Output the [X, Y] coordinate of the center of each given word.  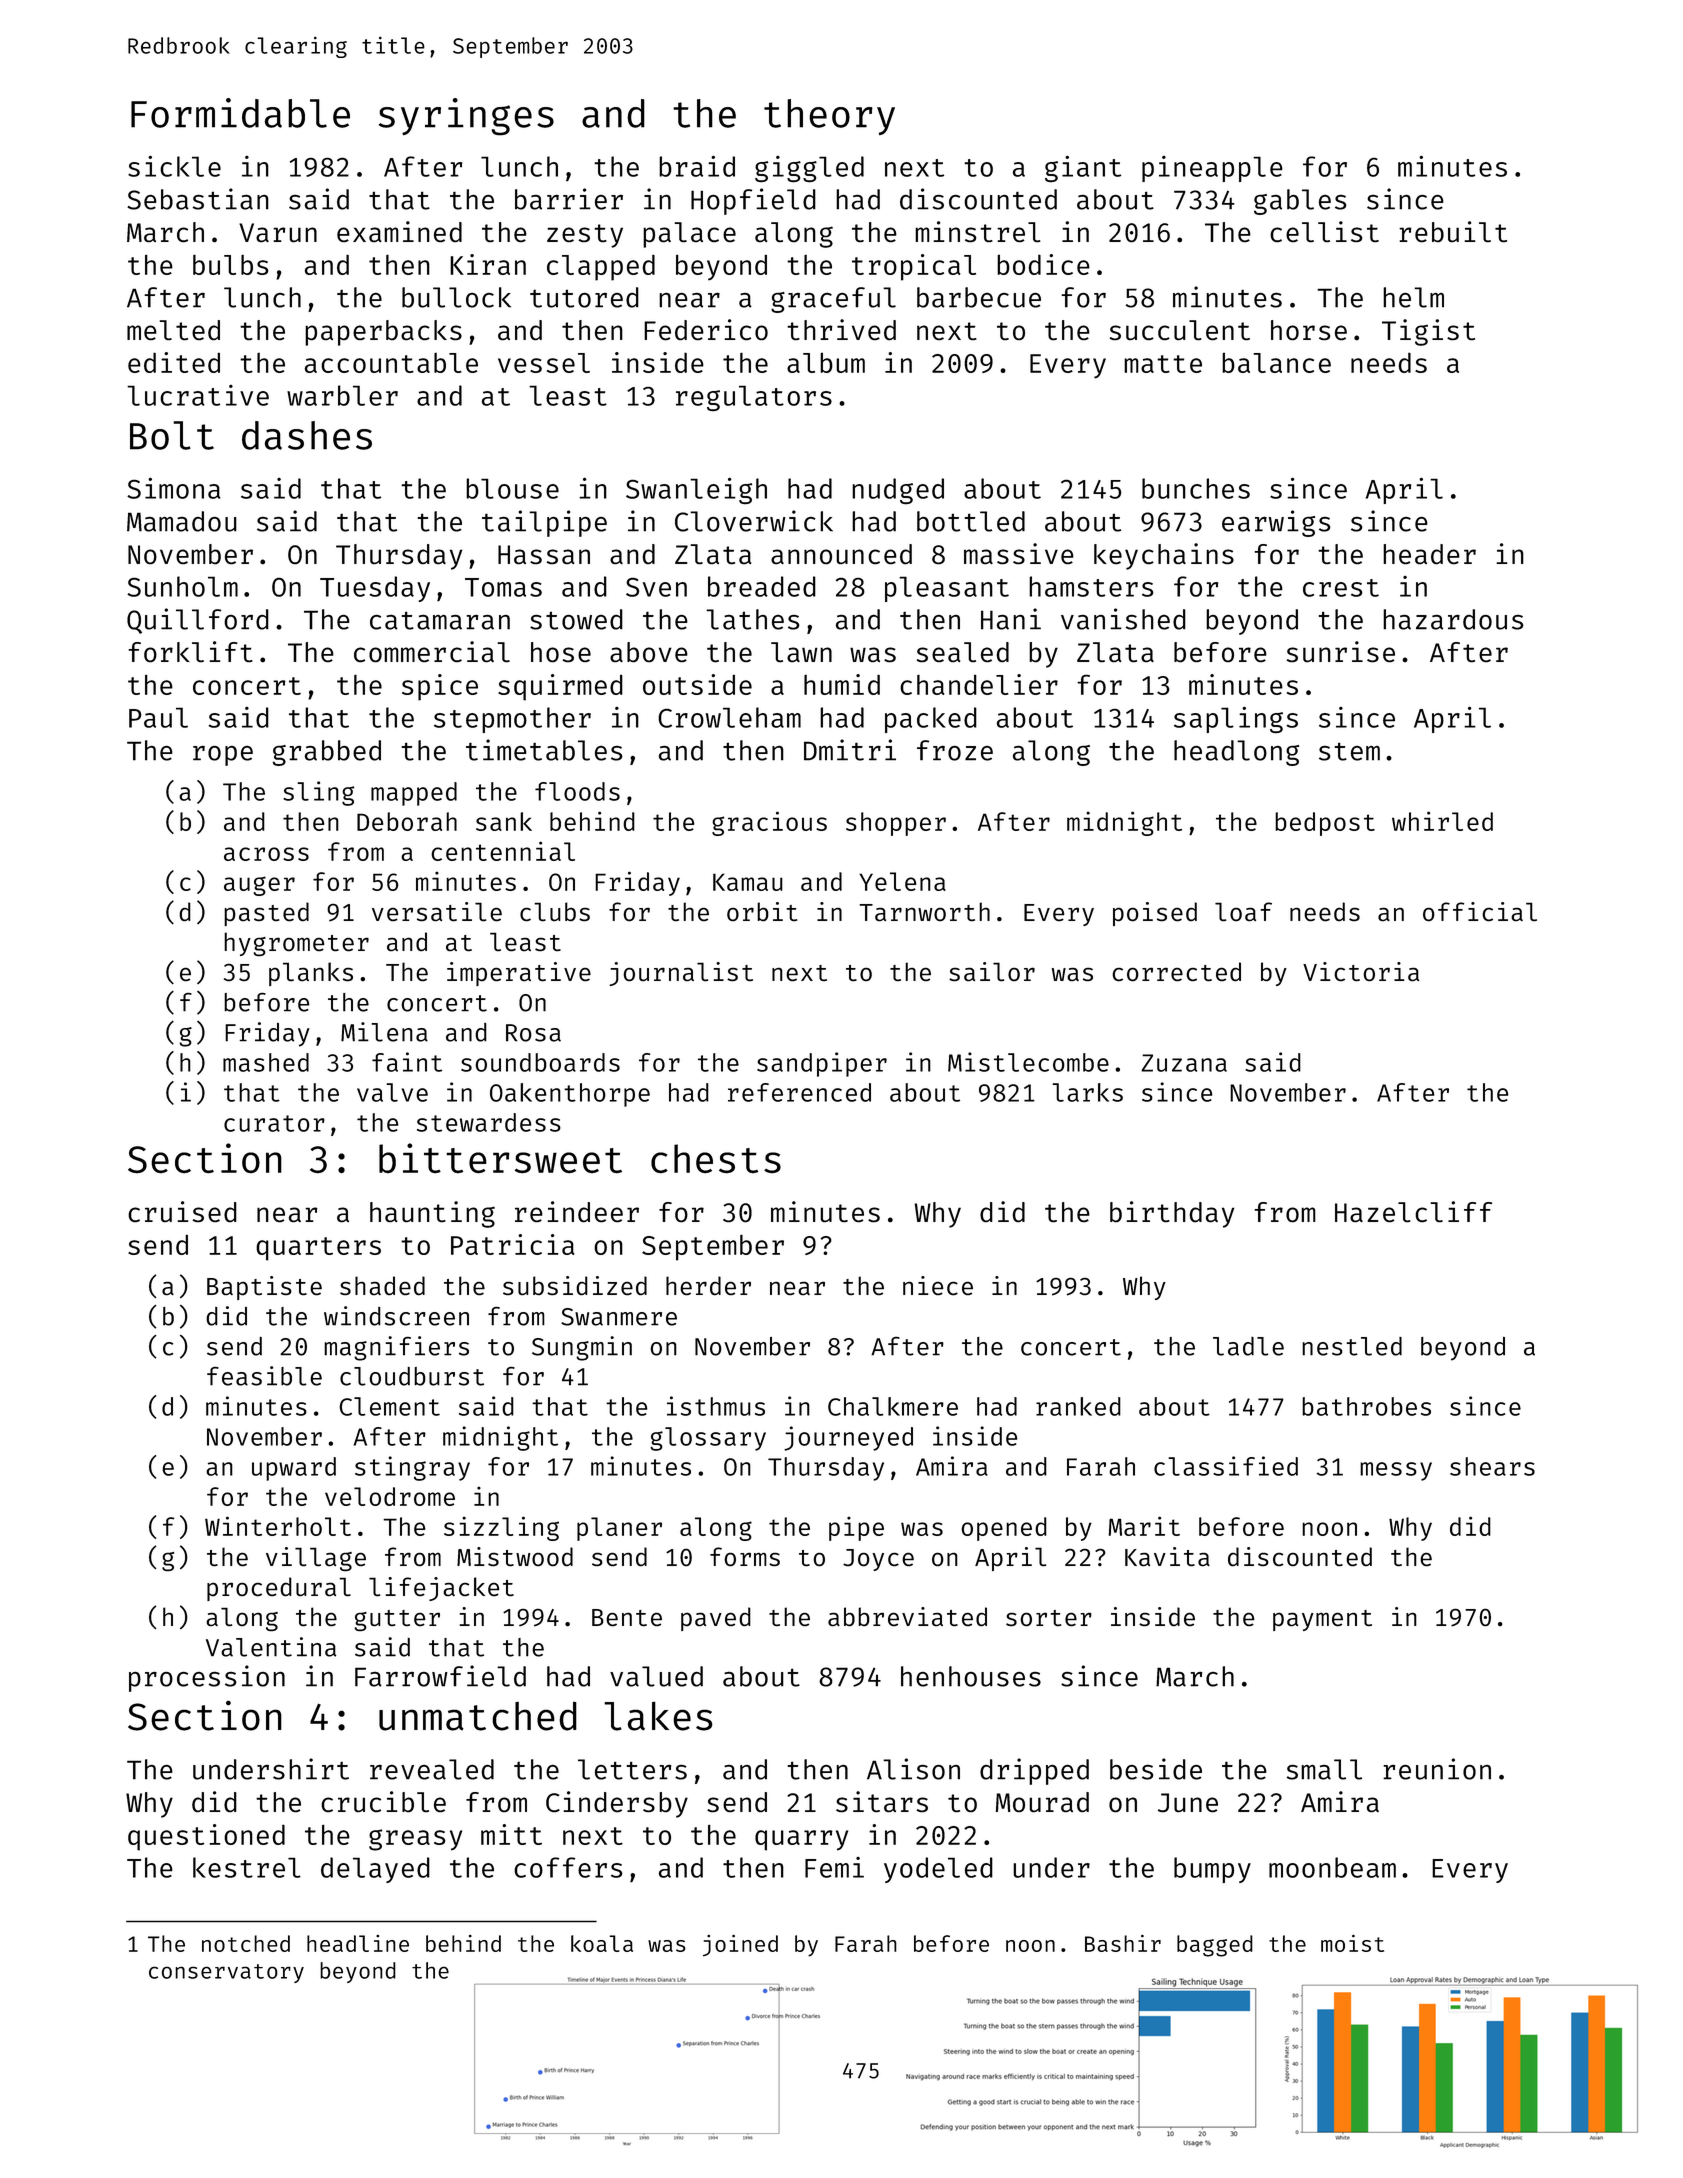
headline [358, 1943]
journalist [681, 974]
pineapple [1212, 169]
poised [1155, 914]
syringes [466, 117]
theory [829, 117]
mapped [414, 794]
